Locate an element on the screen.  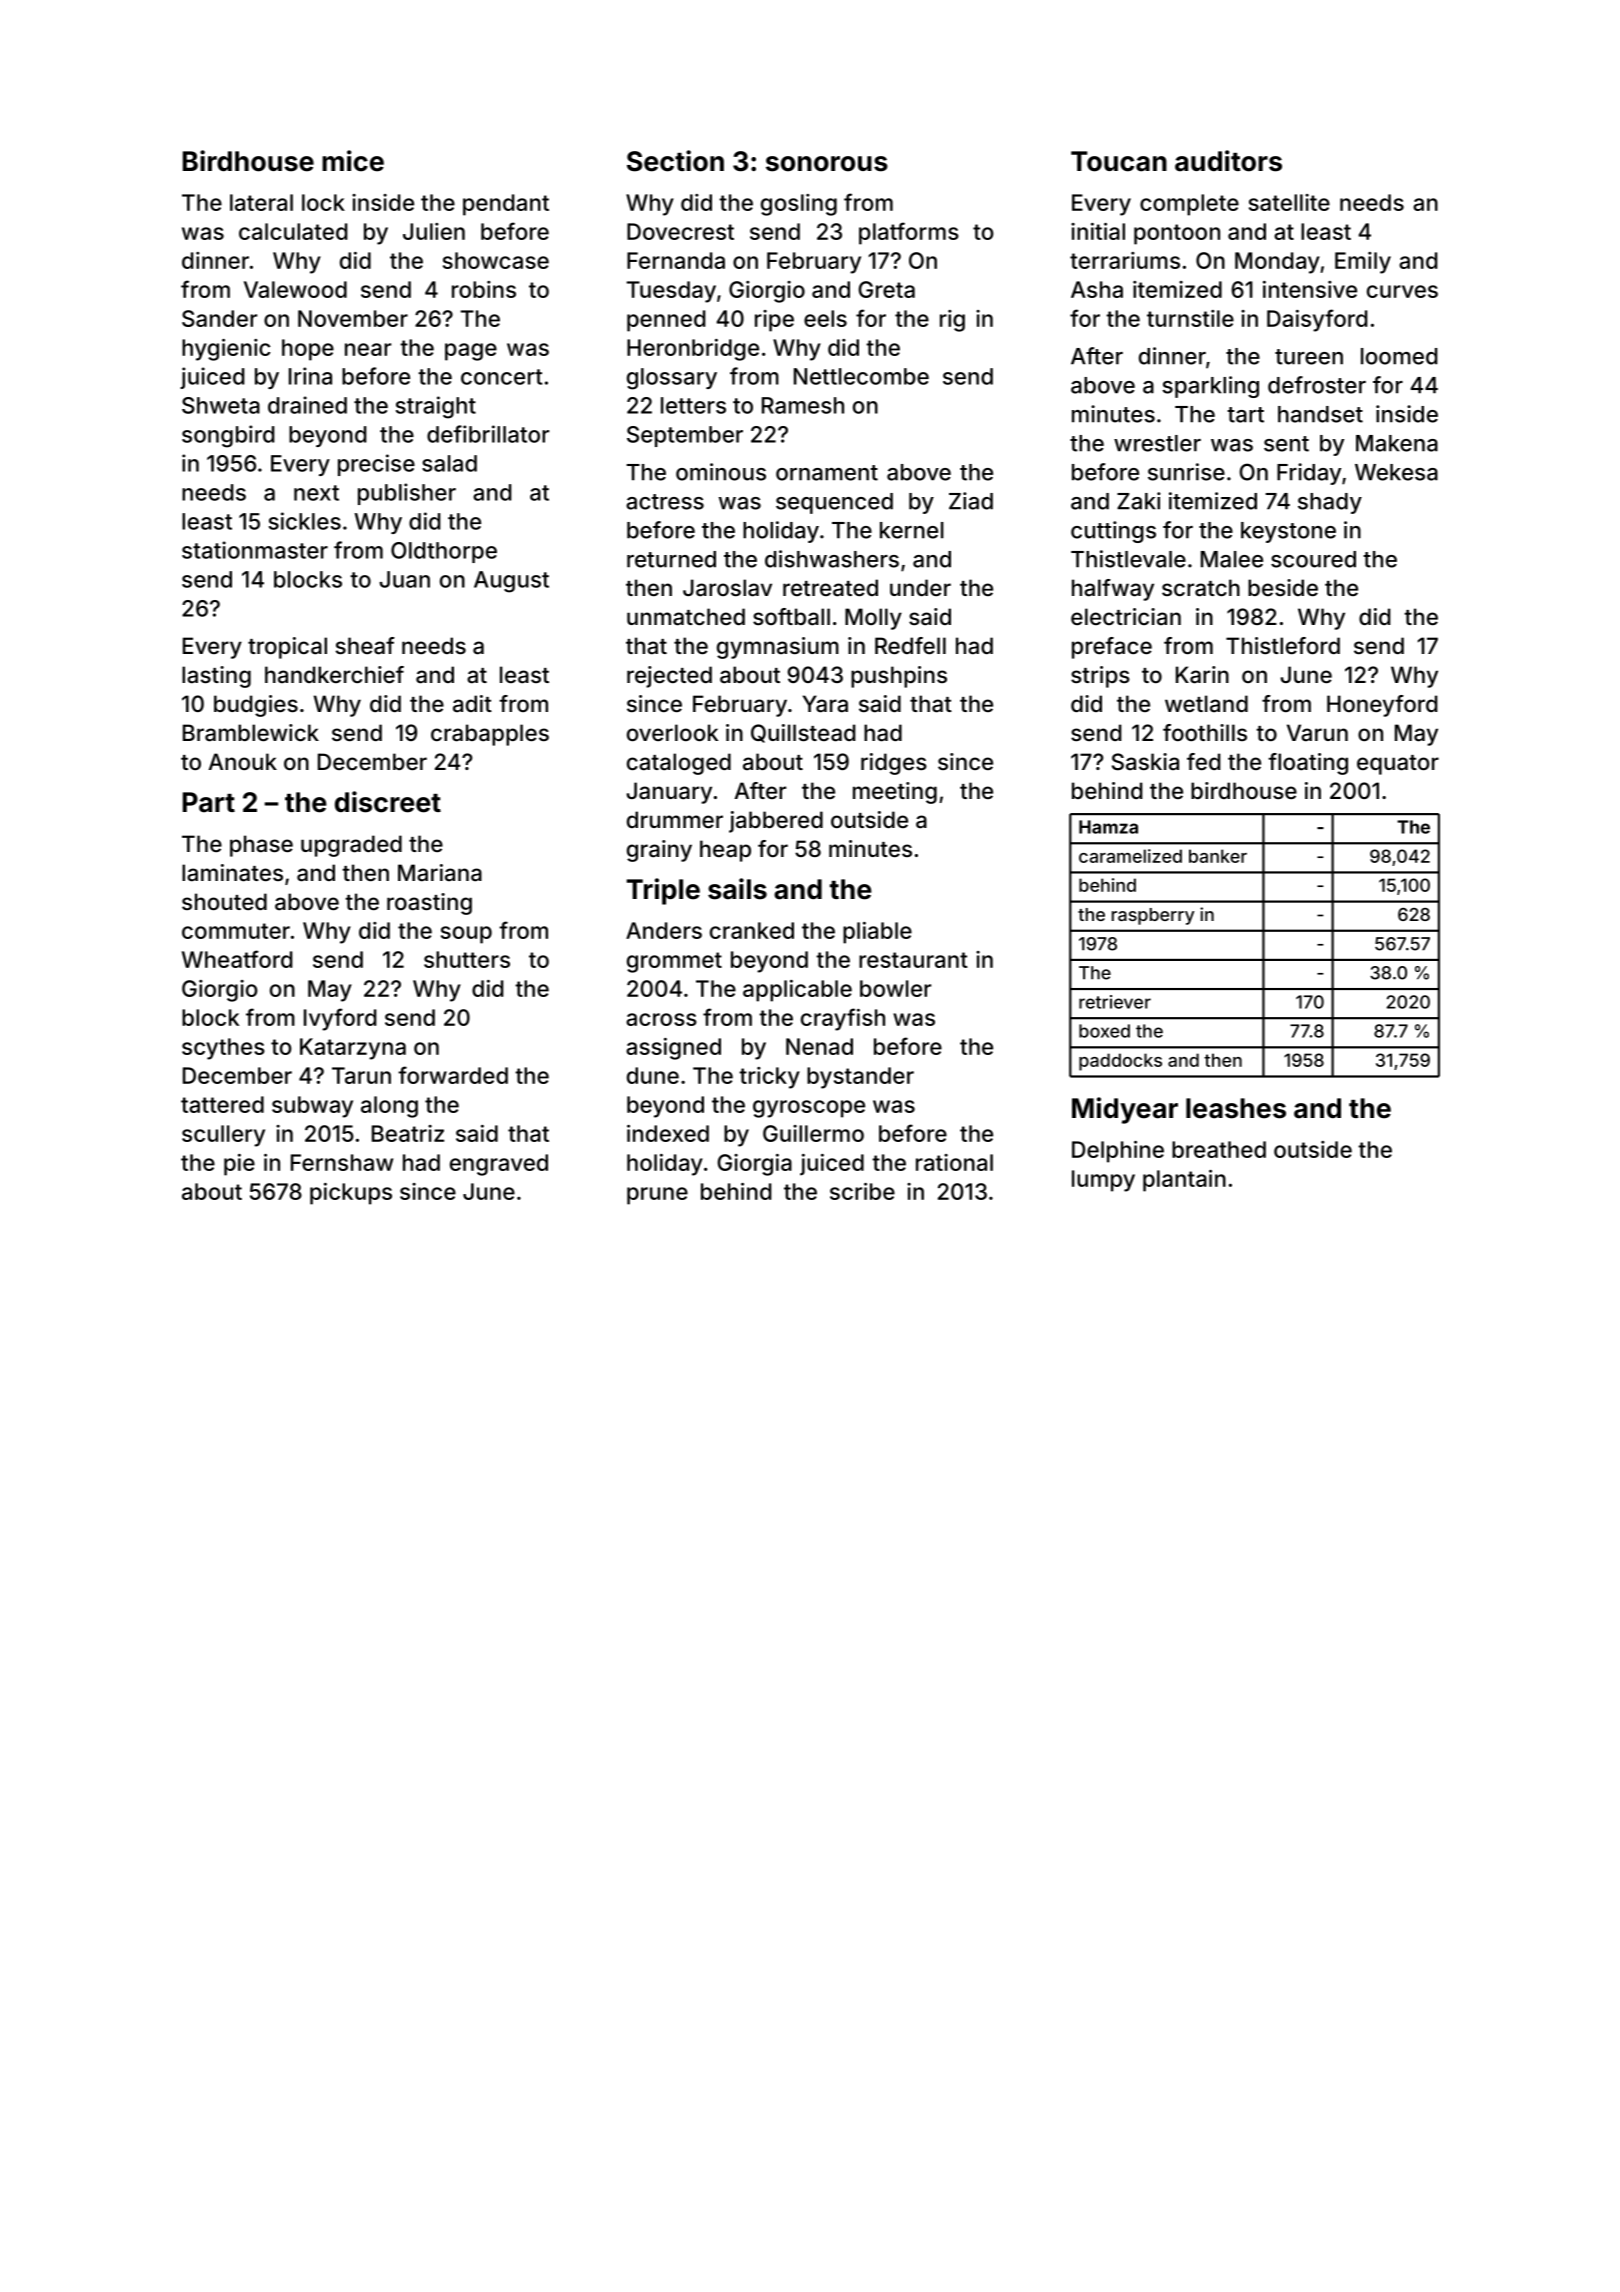
sonorous is located at coordinates (827, 164).
